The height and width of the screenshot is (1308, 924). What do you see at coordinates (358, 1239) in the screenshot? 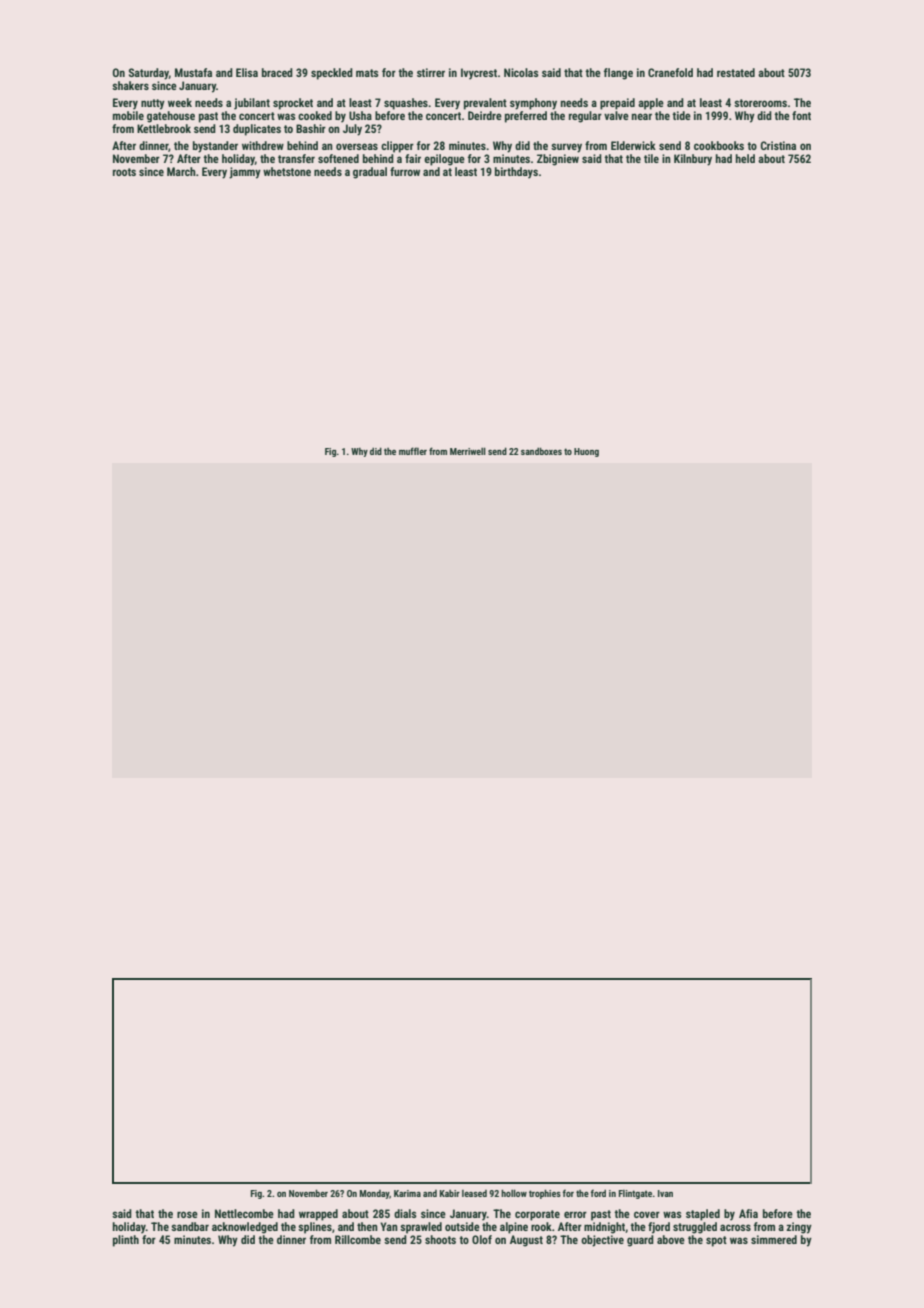
I see `Rillcombe` at bounding box center [358, 1239].
